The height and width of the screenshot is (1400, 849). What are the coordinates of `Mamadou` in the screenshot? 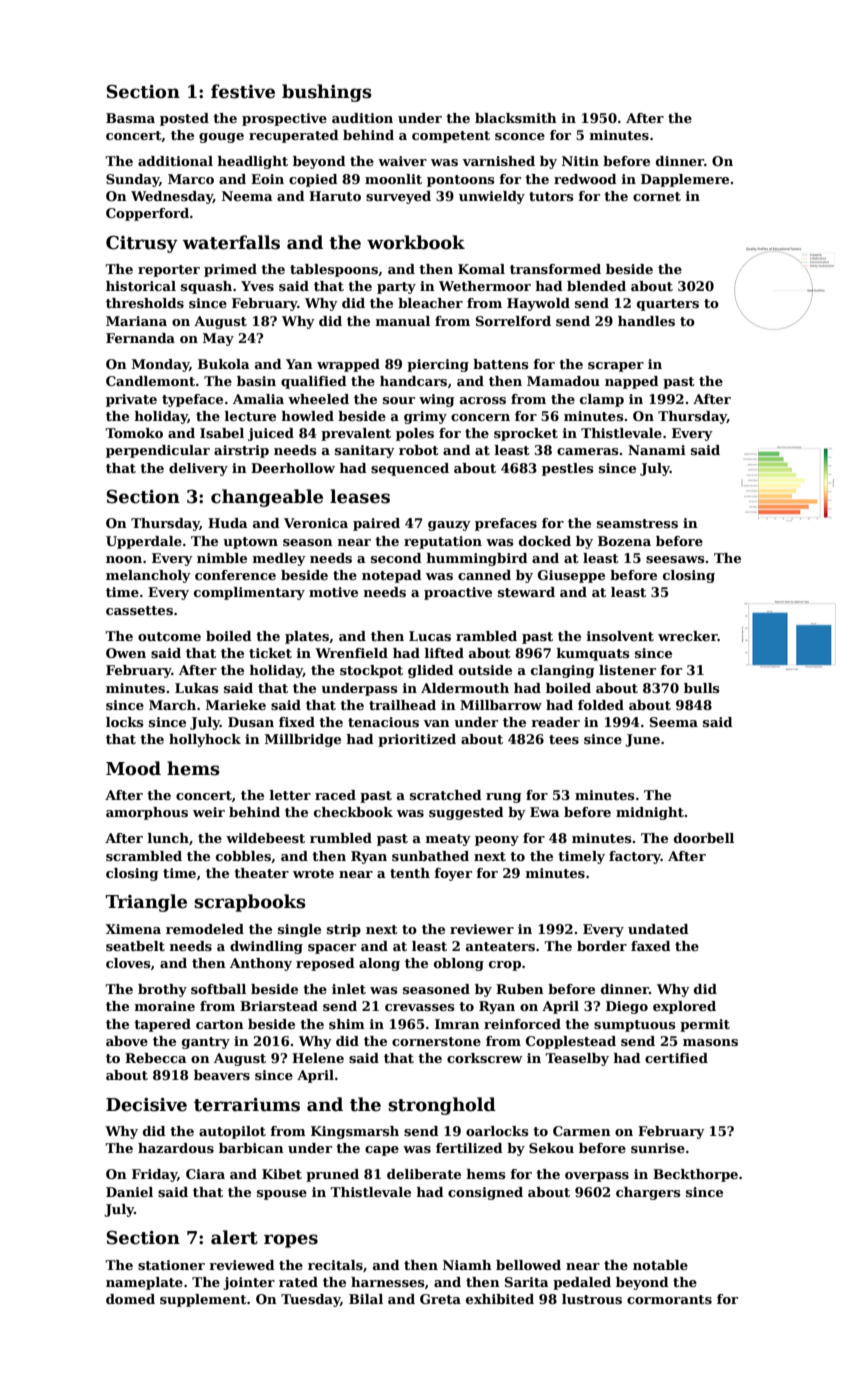 It's located at (563, 381).
